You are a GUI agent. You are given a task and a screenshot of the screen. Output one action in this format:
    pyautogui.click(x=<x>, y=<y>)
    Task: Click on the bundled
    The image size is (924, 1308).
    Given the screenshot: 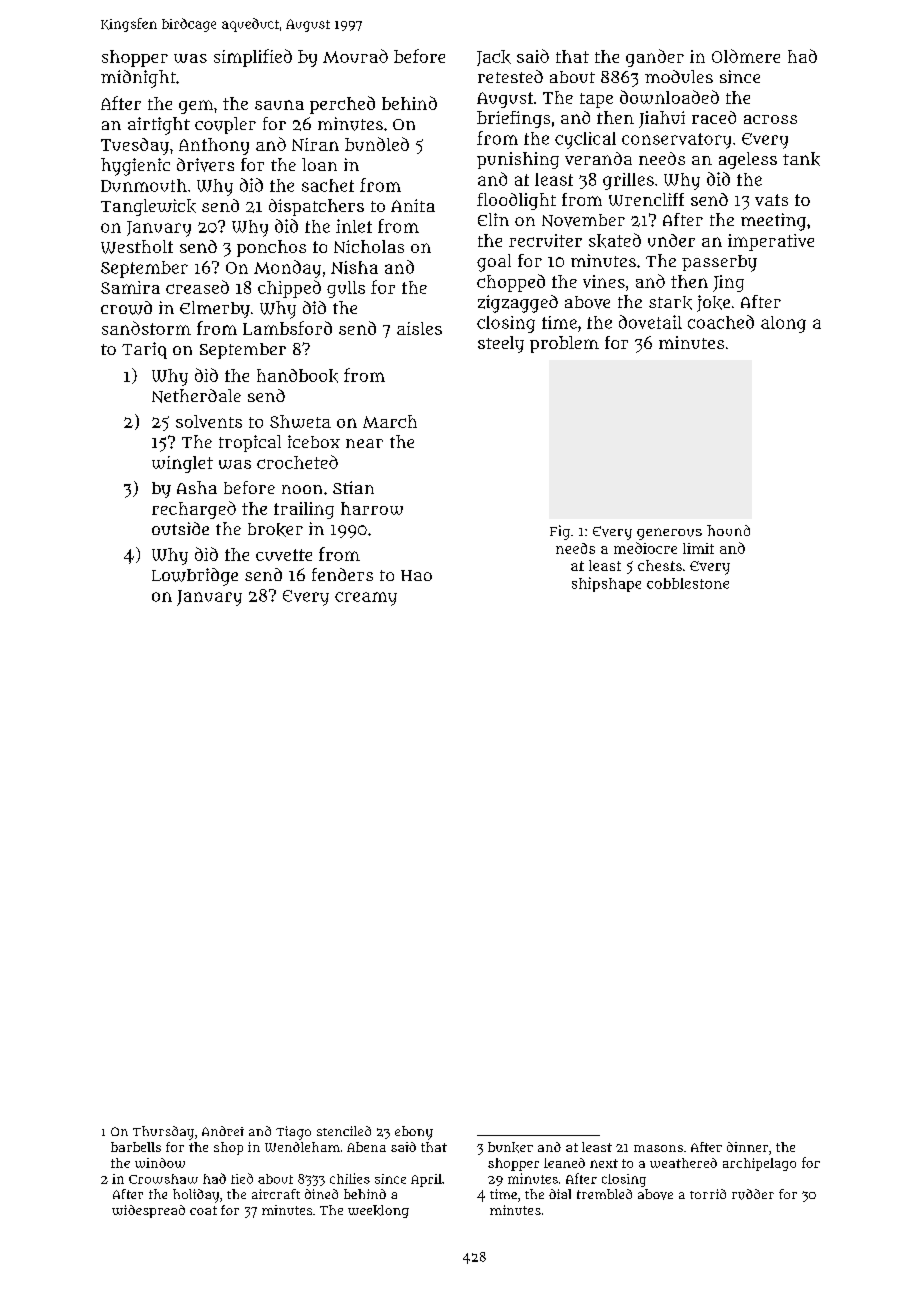 What is the action you would take?
    pyautogui.click(x=377, y=144)
